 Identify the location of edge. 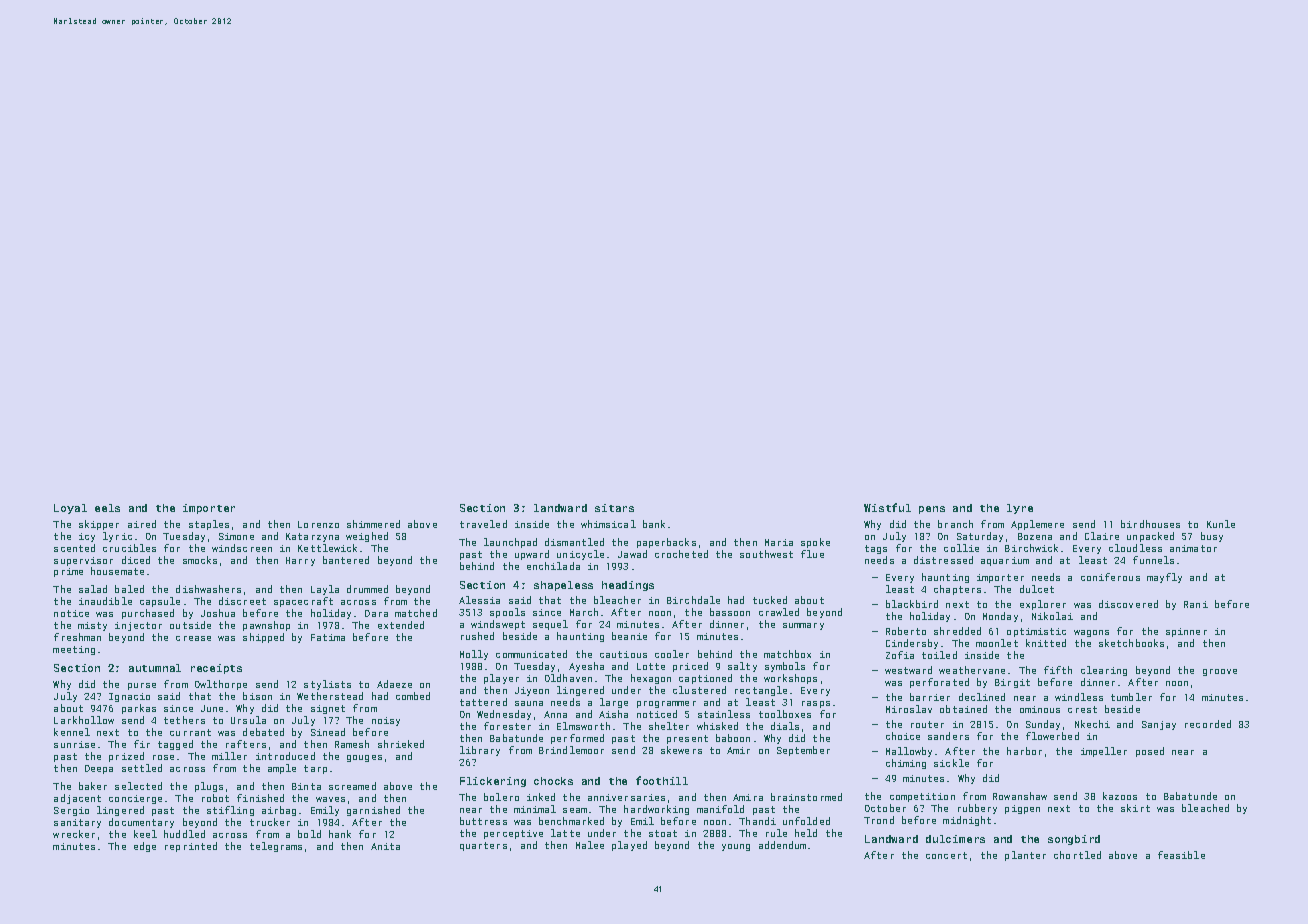
(145, 847).
